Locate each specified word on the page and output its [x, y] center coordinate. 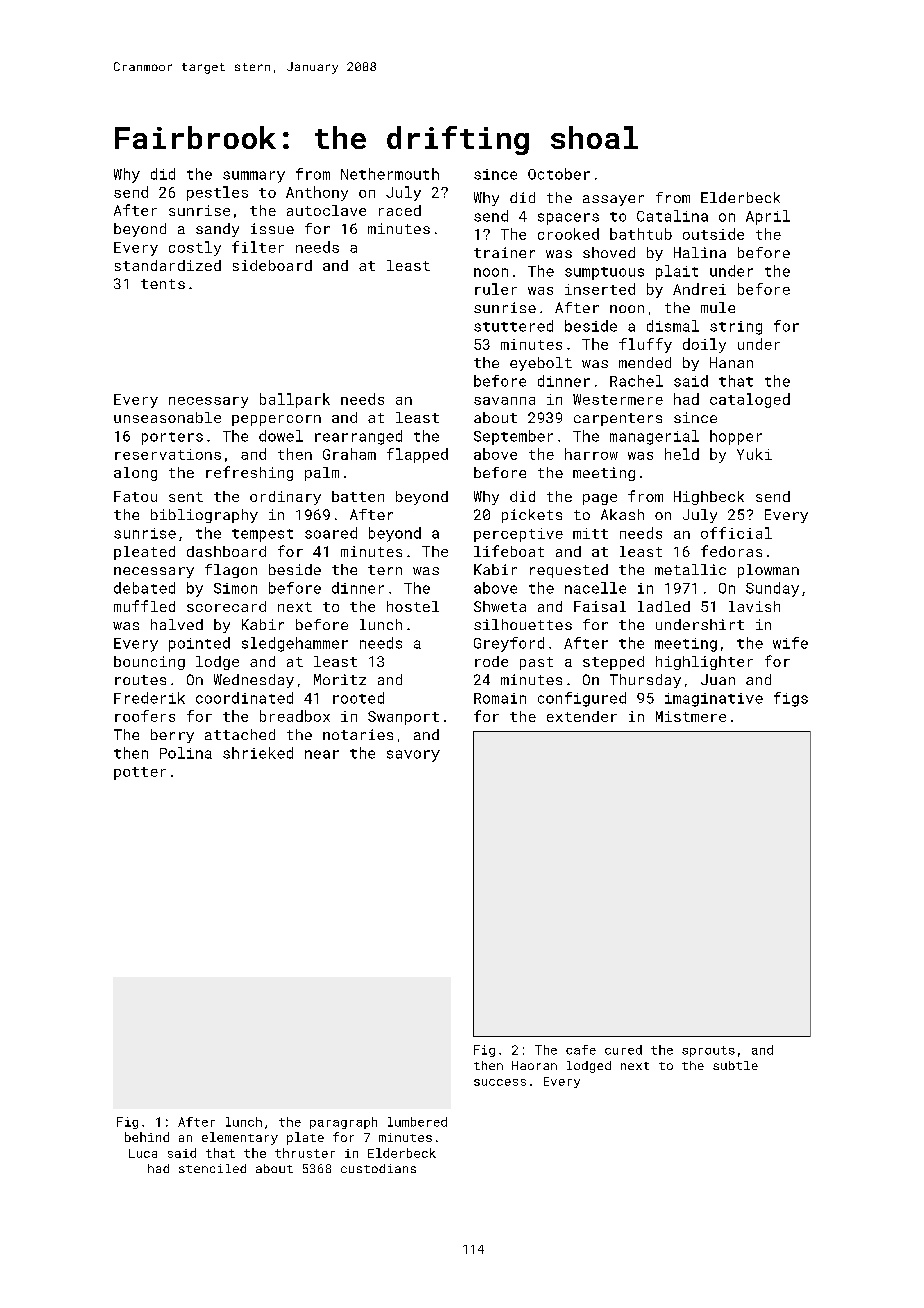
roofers [145, 716]
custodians [378, 1168]
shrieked [258, 753]
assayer [613, 200]
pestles [217, 193]
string [736, 328]
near [322, 754]
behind [147, 1137]
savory [413, 756]
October [559, 174]
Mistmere [691, 716]
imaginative [714, 700]
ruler [496, 289]
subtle [735, 1065]
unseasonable [167, 417]
